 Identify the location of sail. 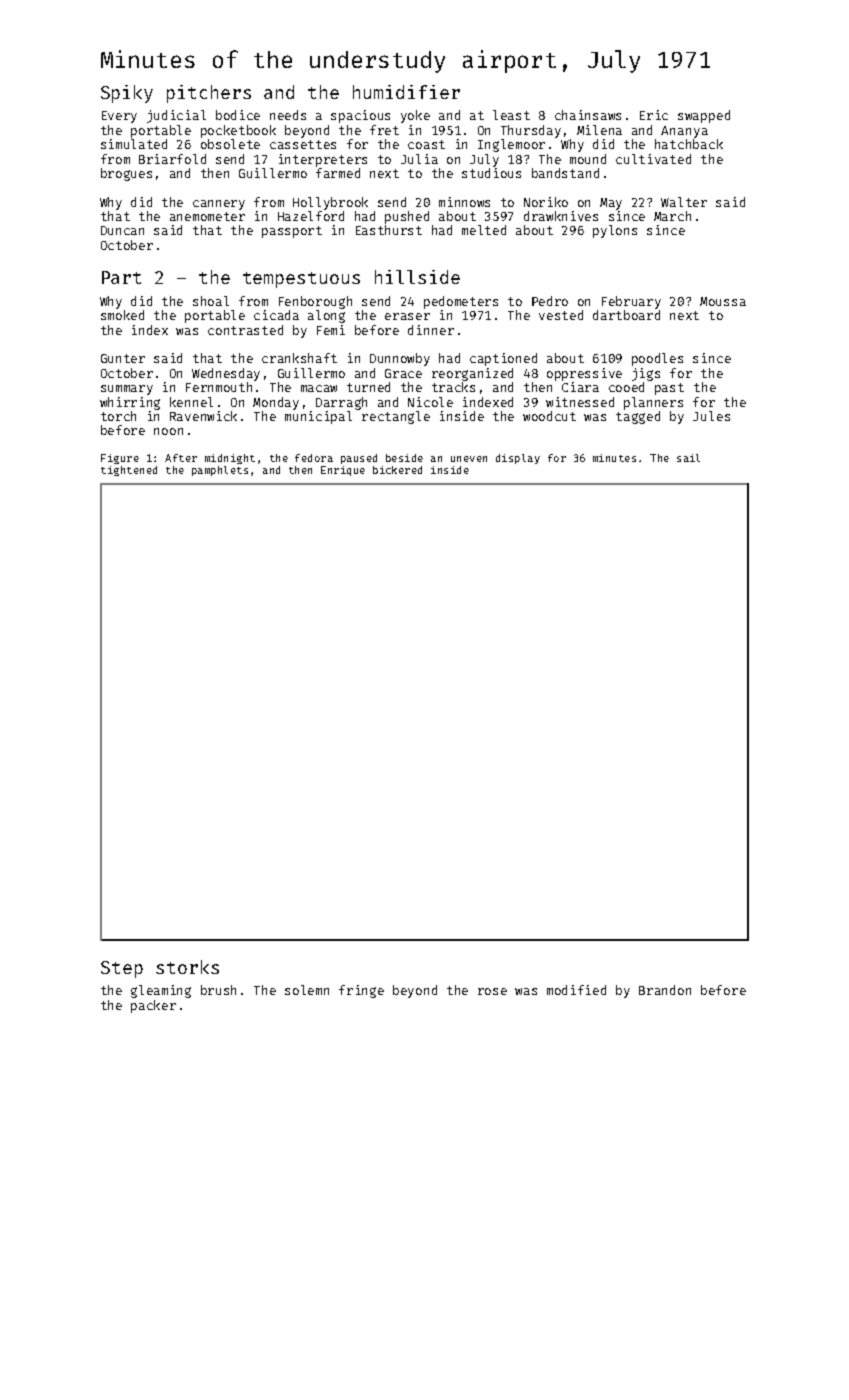
(688, 458).
